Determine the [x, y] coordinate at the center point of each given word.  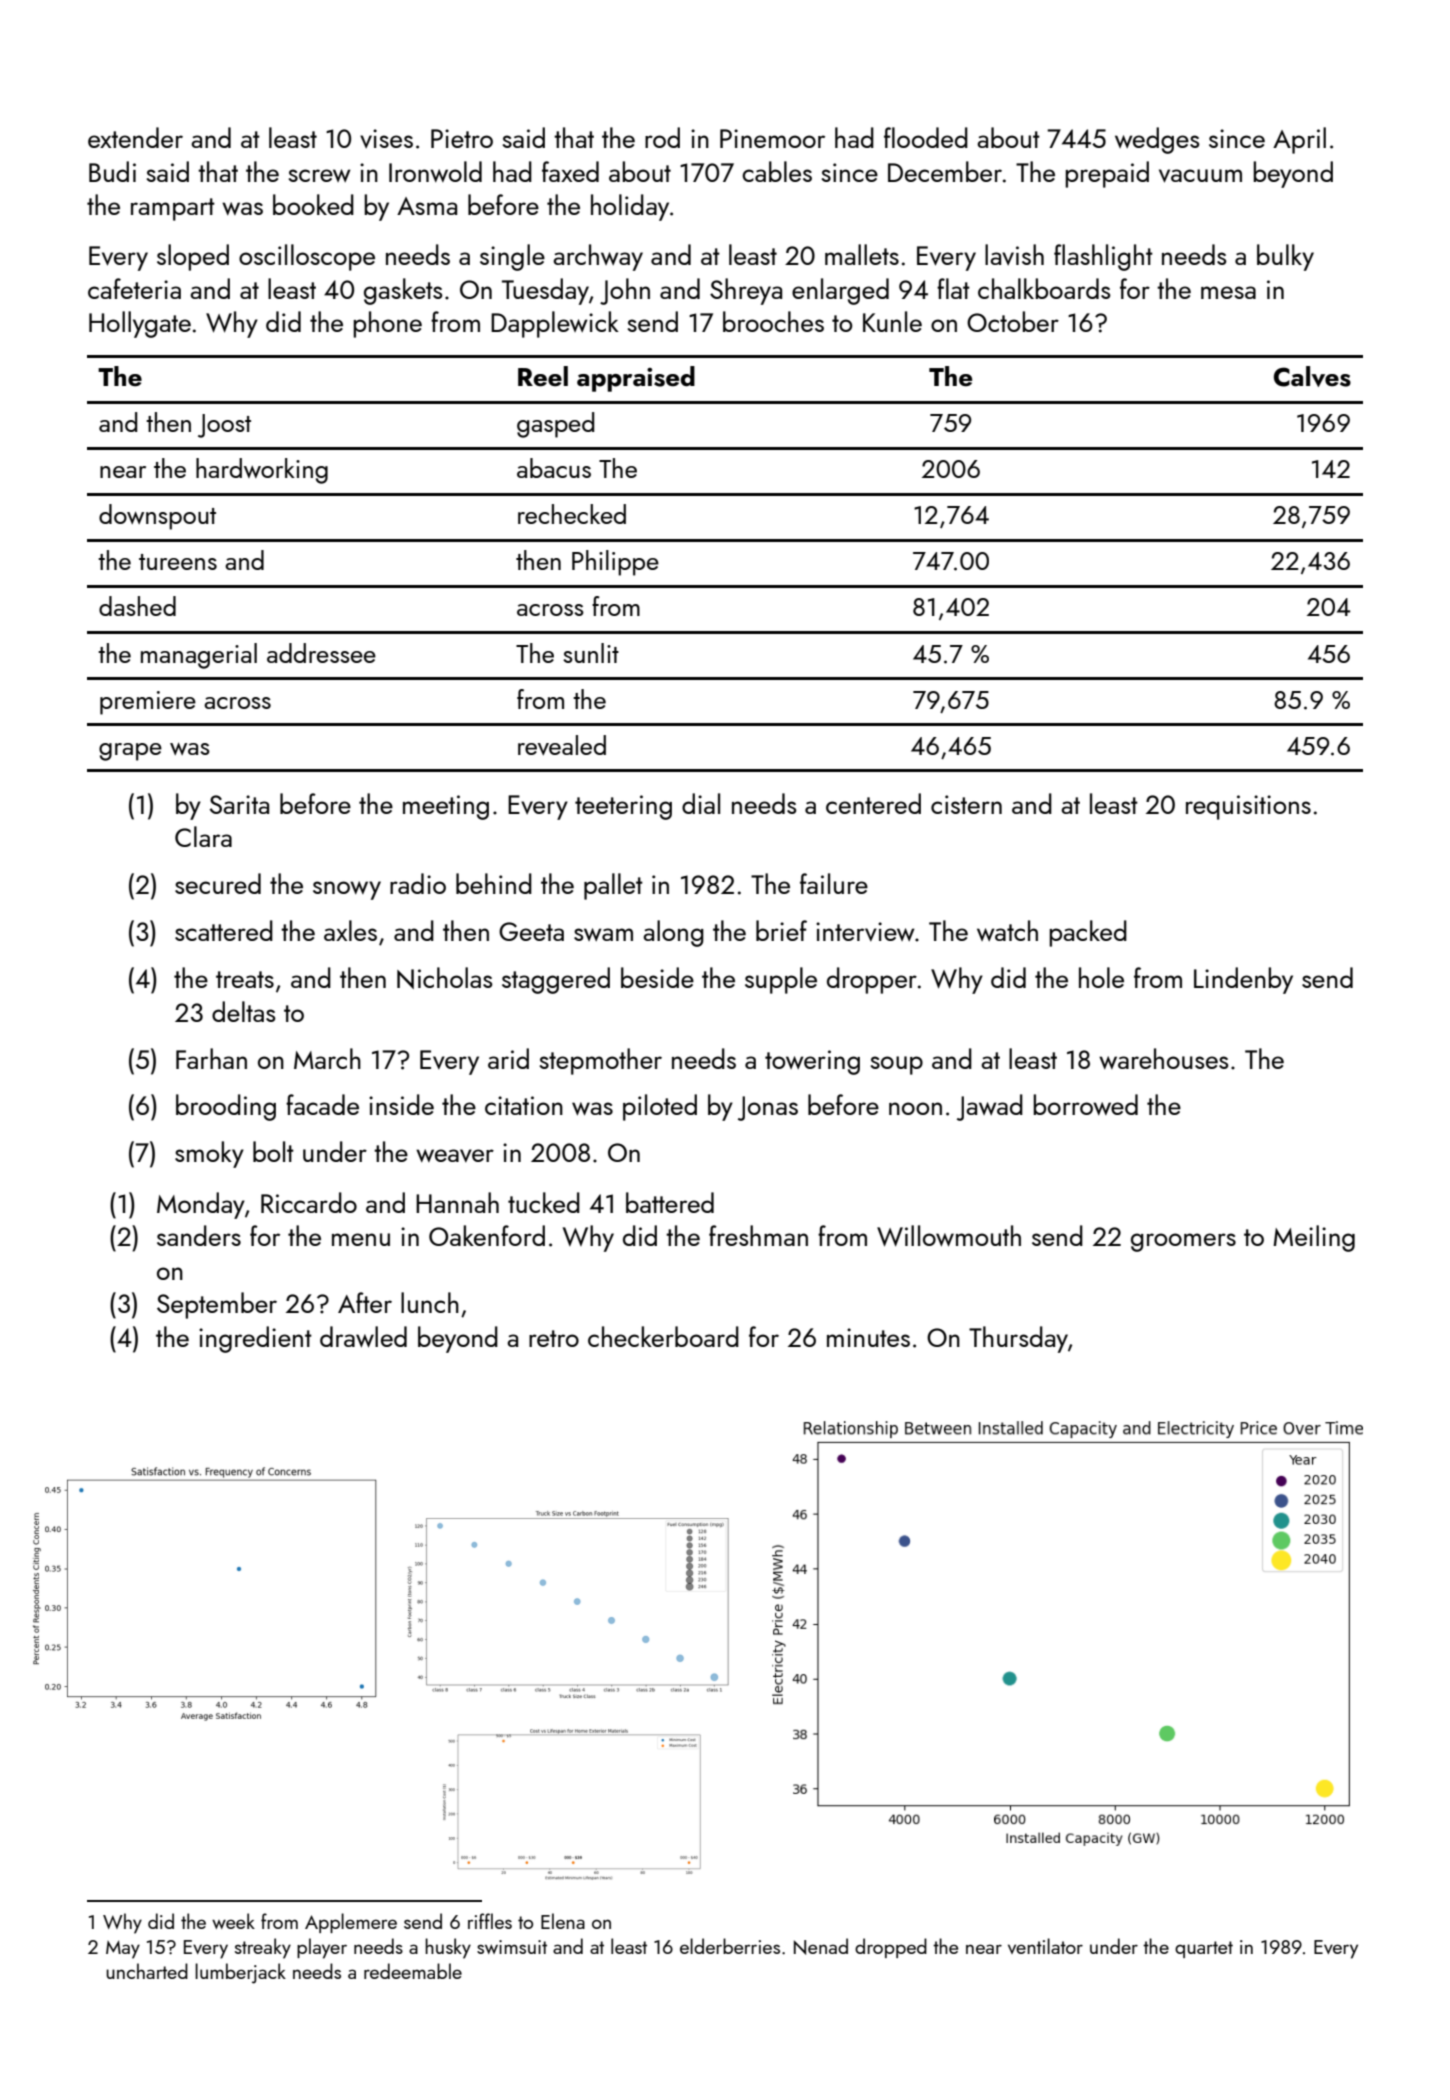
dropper [872, 980]
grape [130, 752]
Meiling [1314, 1238]
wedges [1157, 140]
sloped [193, 257]
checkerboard [663, 1336]
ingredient [255, 1339]
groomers [1183, 1242]
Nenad [821, 1946]
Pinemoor [772, 138]
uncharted [147, 1971]
